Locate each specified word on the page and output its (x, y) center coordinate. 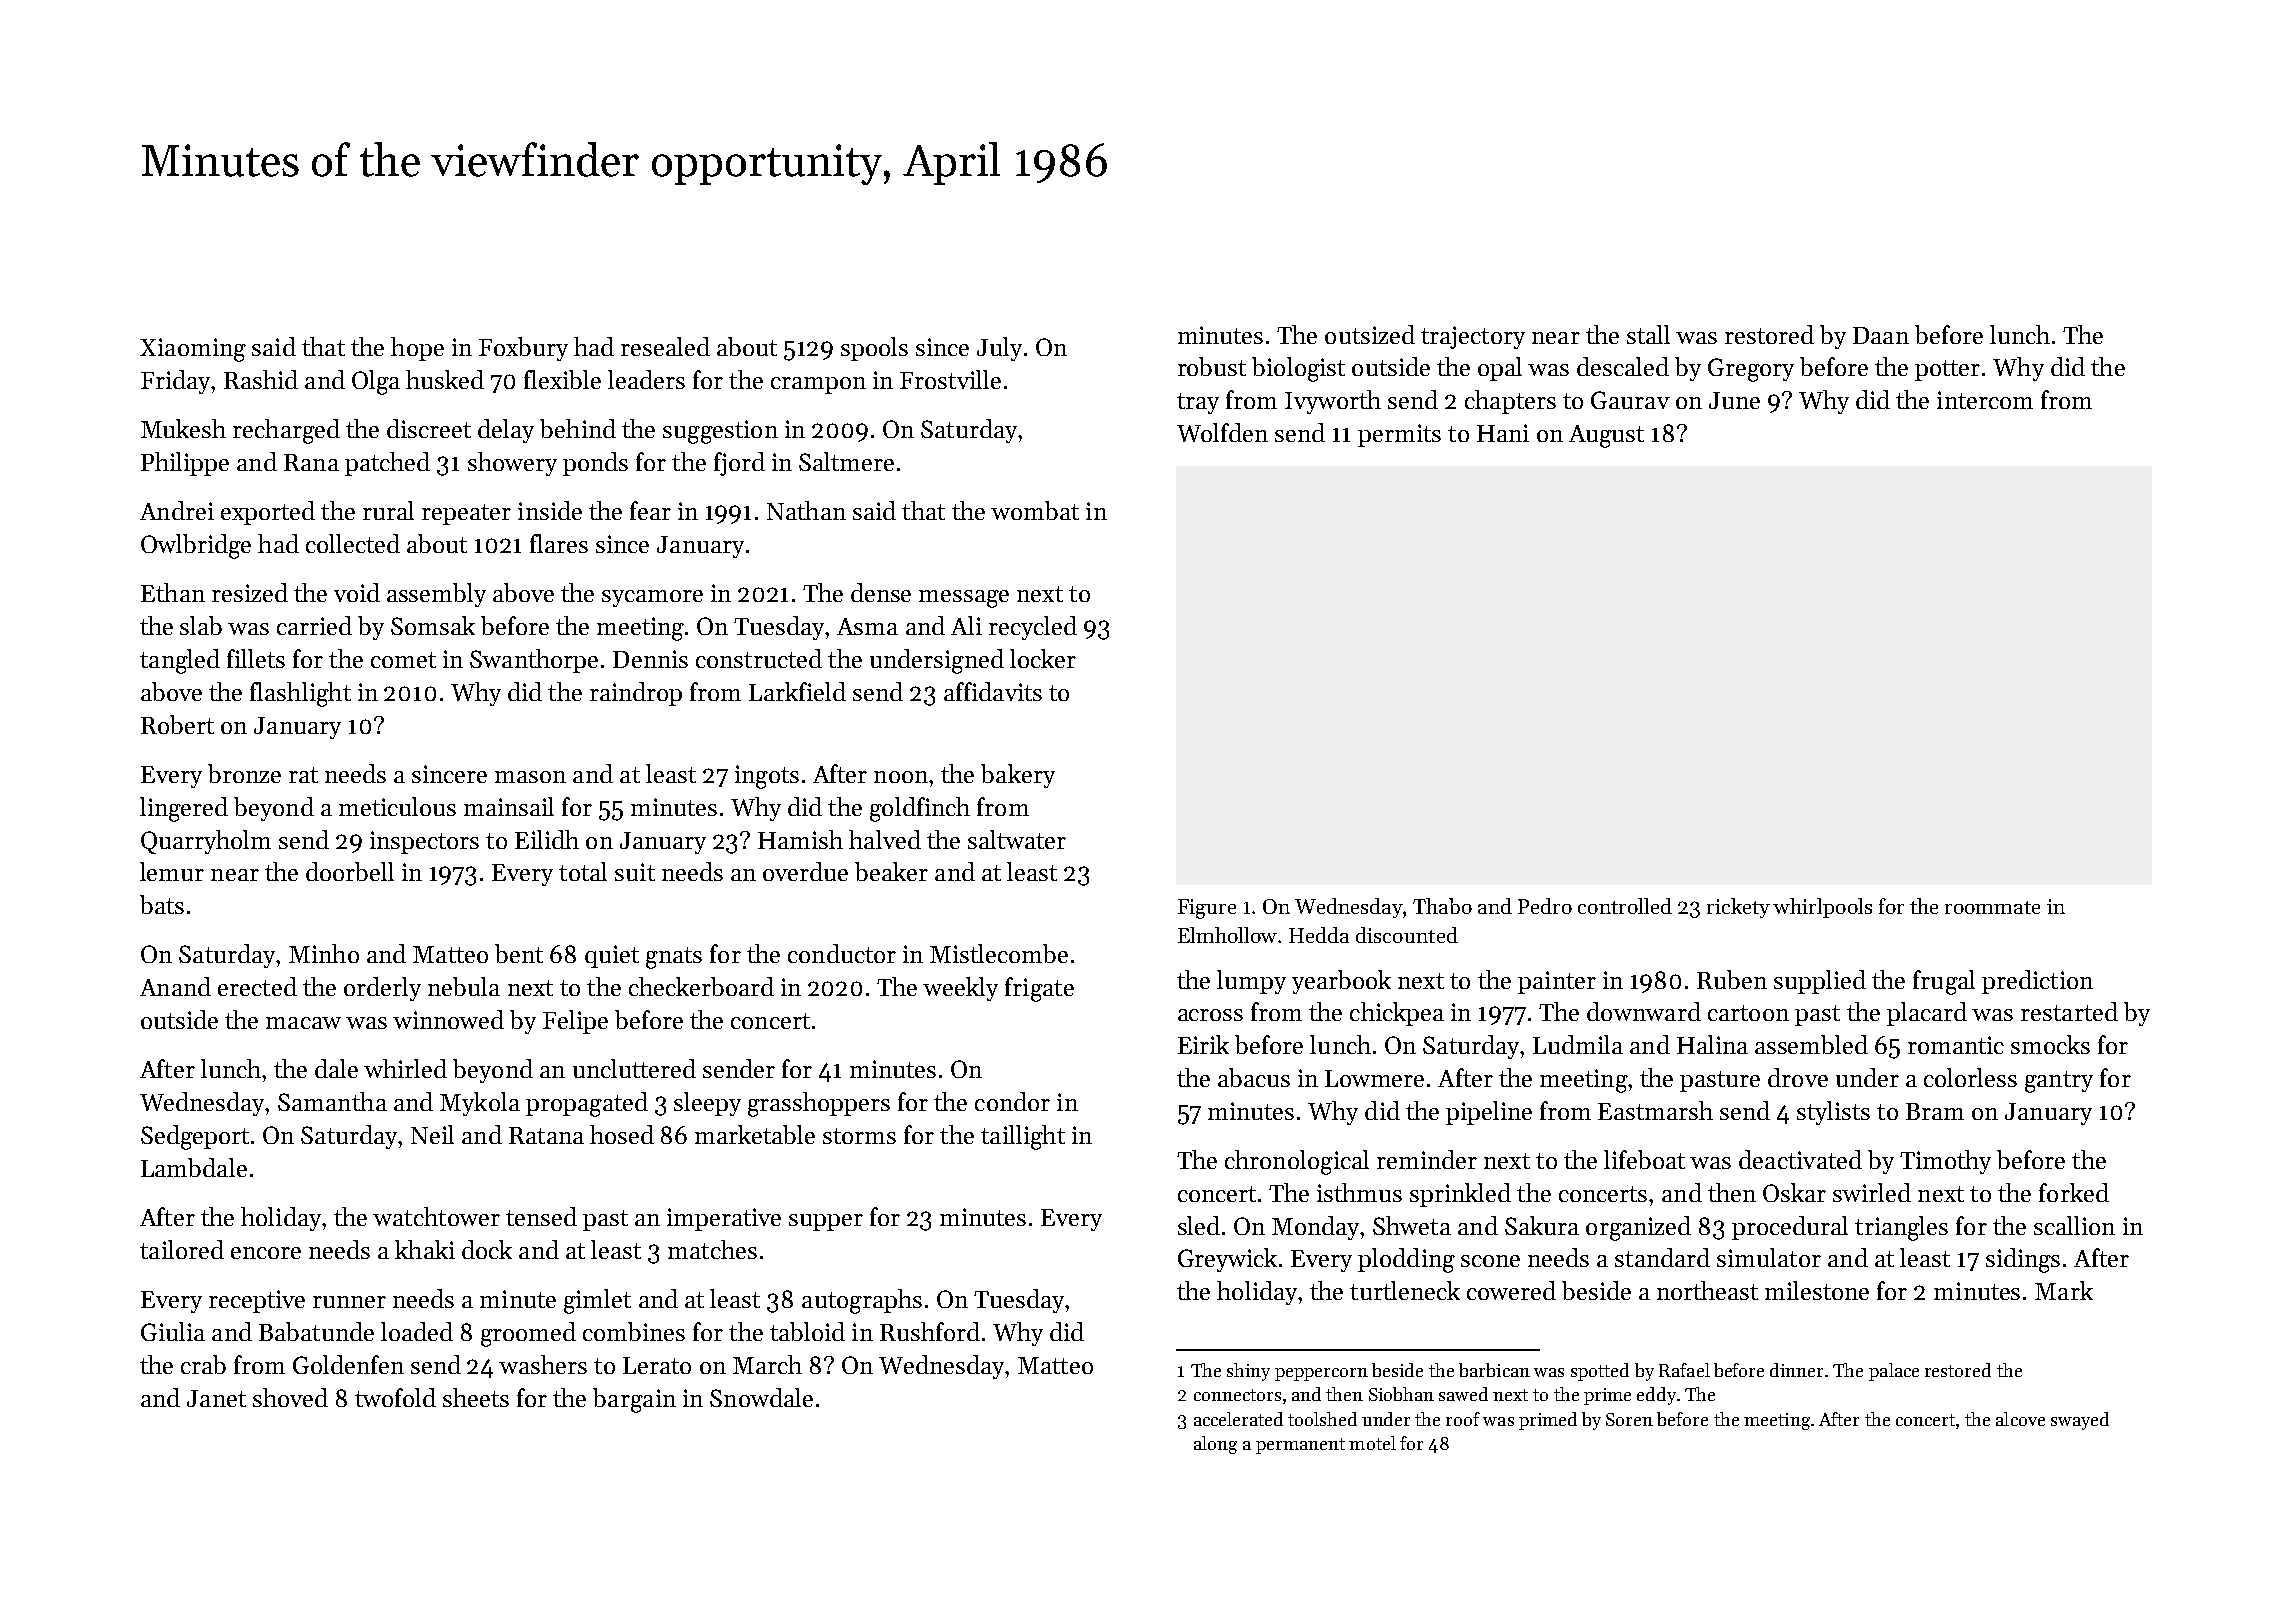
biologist (1298, 369)
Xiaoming (193, 350)
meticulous (397, 806)
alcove (2020, 1419)
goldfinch (920, 809)
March (767, 1364)
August (1606, 436)
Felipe (575, 1022)
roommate (1992, 907)
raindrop (636, 694)
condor (1012, 1101)
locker (1043, 658)
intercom (1985, 400)
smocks (2050, 1044)
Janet (216, 1398)
